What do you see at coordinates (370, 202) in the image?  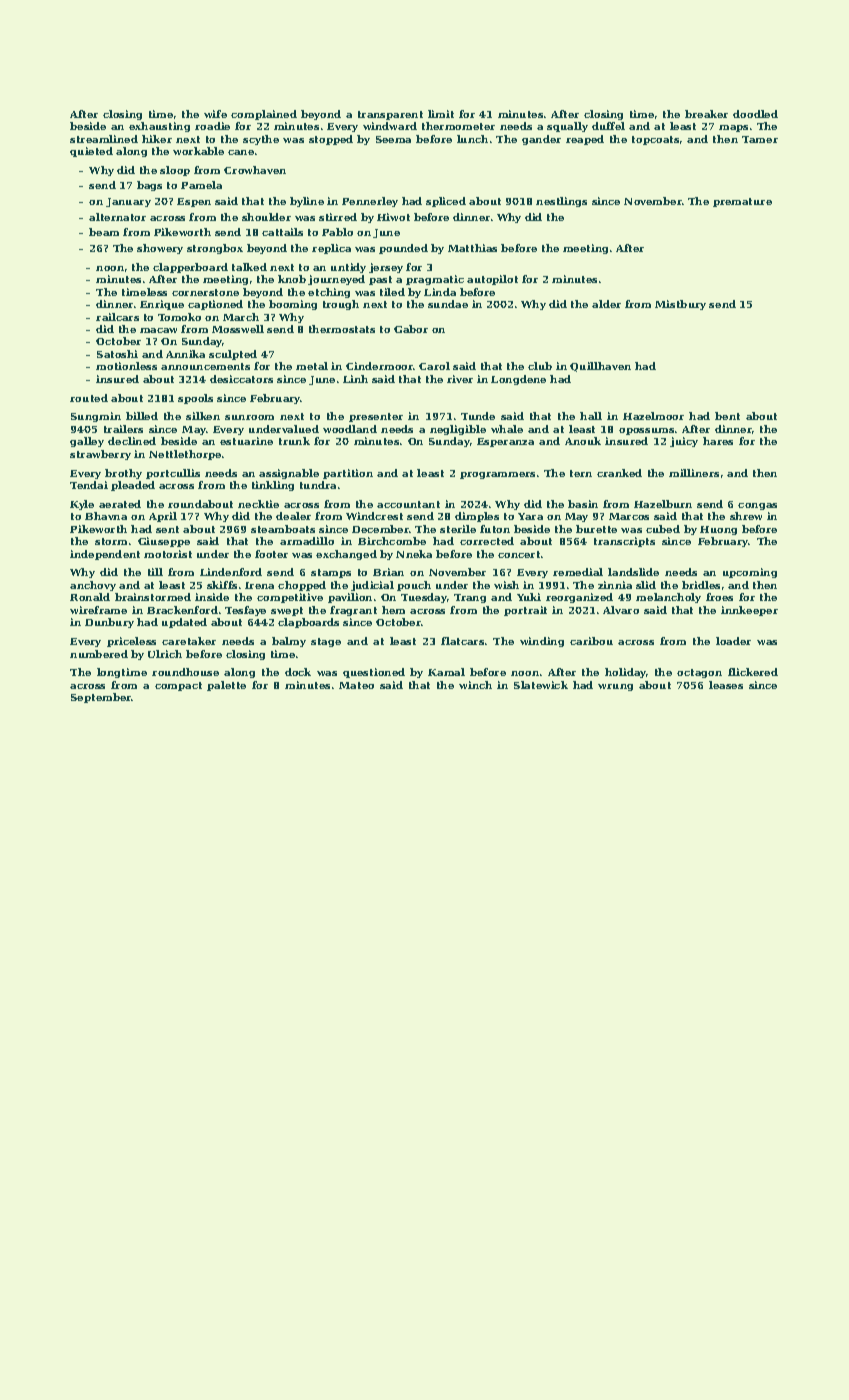 I see `Pennerley` at bounding box center [370, 202].
